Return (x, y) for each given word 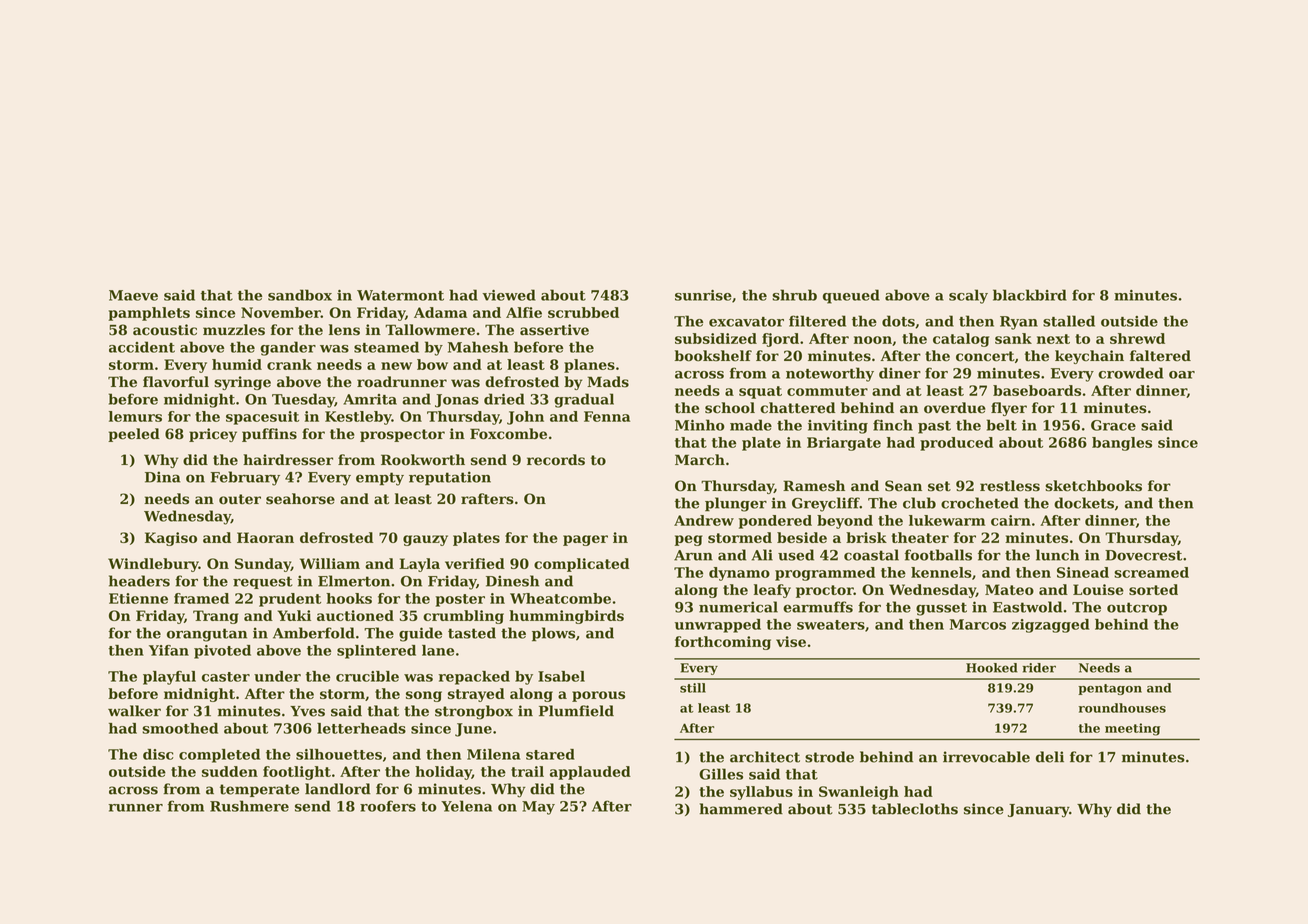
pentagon (1110, 689)
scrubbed (583, 312)
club (919, 503)
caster (226, 677)
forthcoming (723, 643)
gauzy (425, 540)
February (245, 478)
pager (585, 540)
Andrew (704, 520)
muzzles (234, 330)
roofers (388, 806)
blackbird (1030, 295)
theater (920, 537)
